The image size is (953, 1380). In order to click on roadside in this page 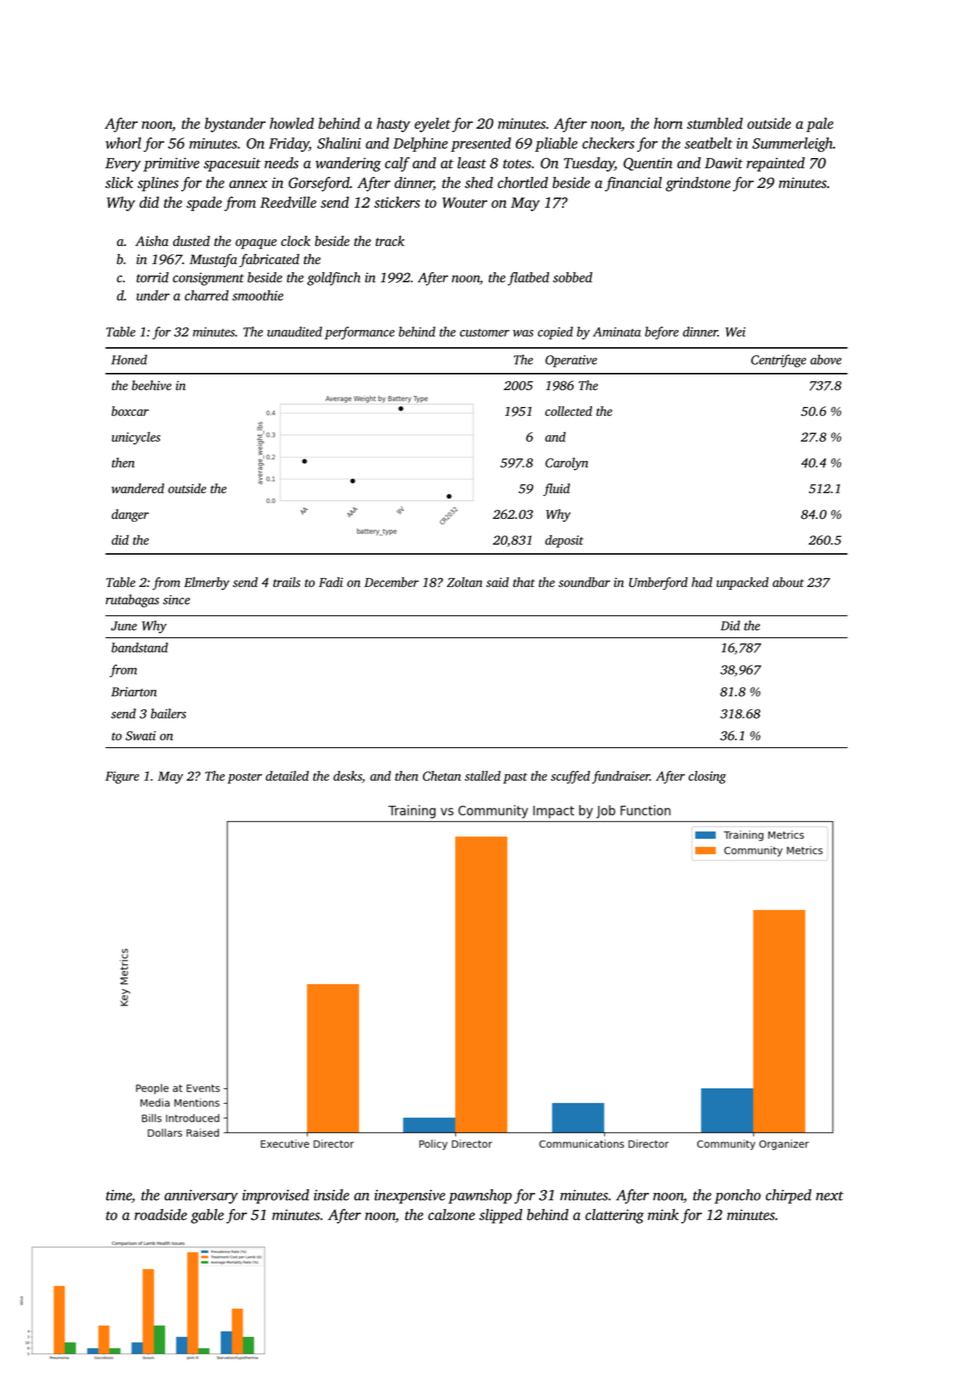, I will do `click(160, 1215)`.
